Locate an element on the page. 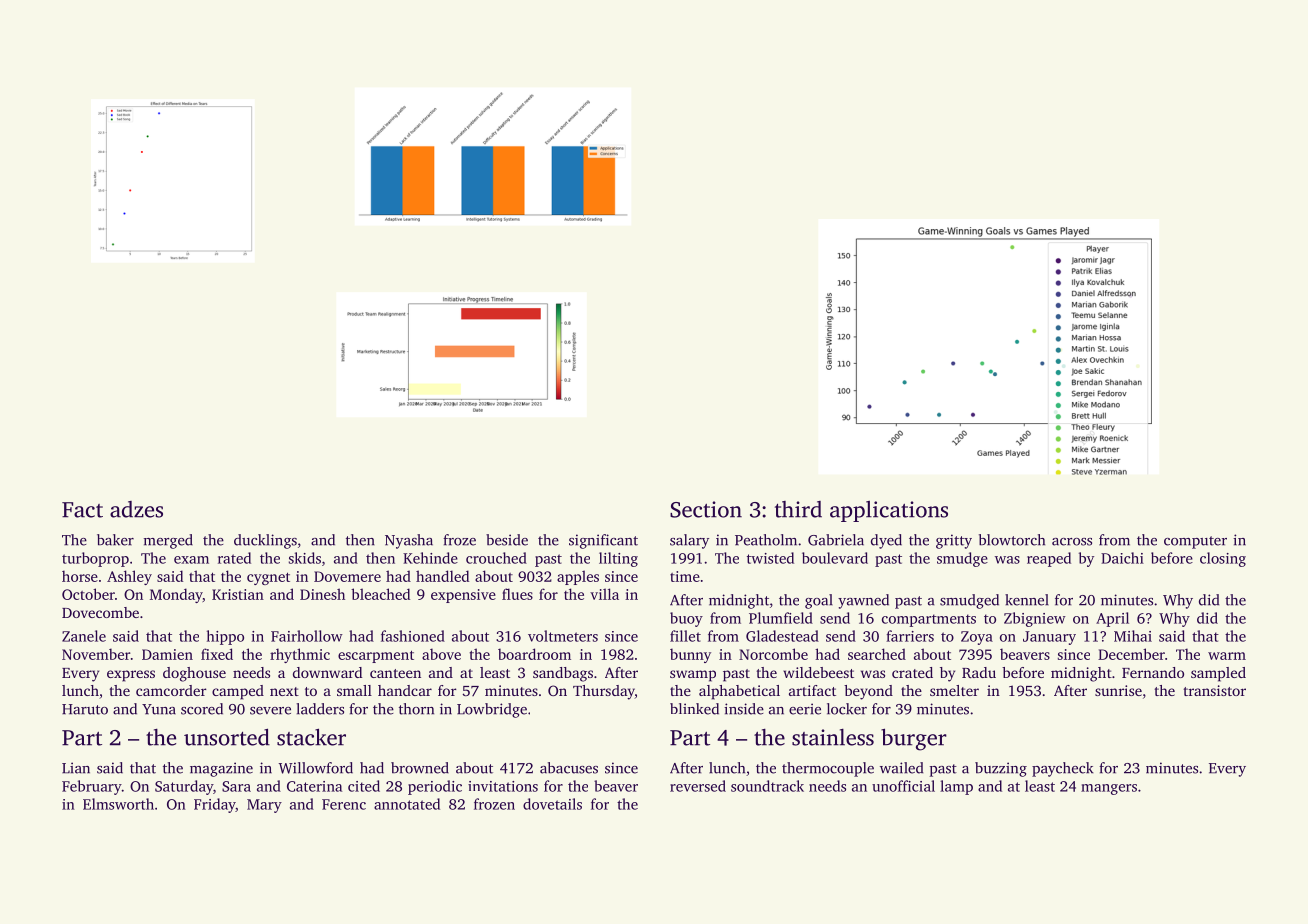 Image resolution: width=1308 pixels, height=924 pixels. across is located at coordinates (1072, 542).
